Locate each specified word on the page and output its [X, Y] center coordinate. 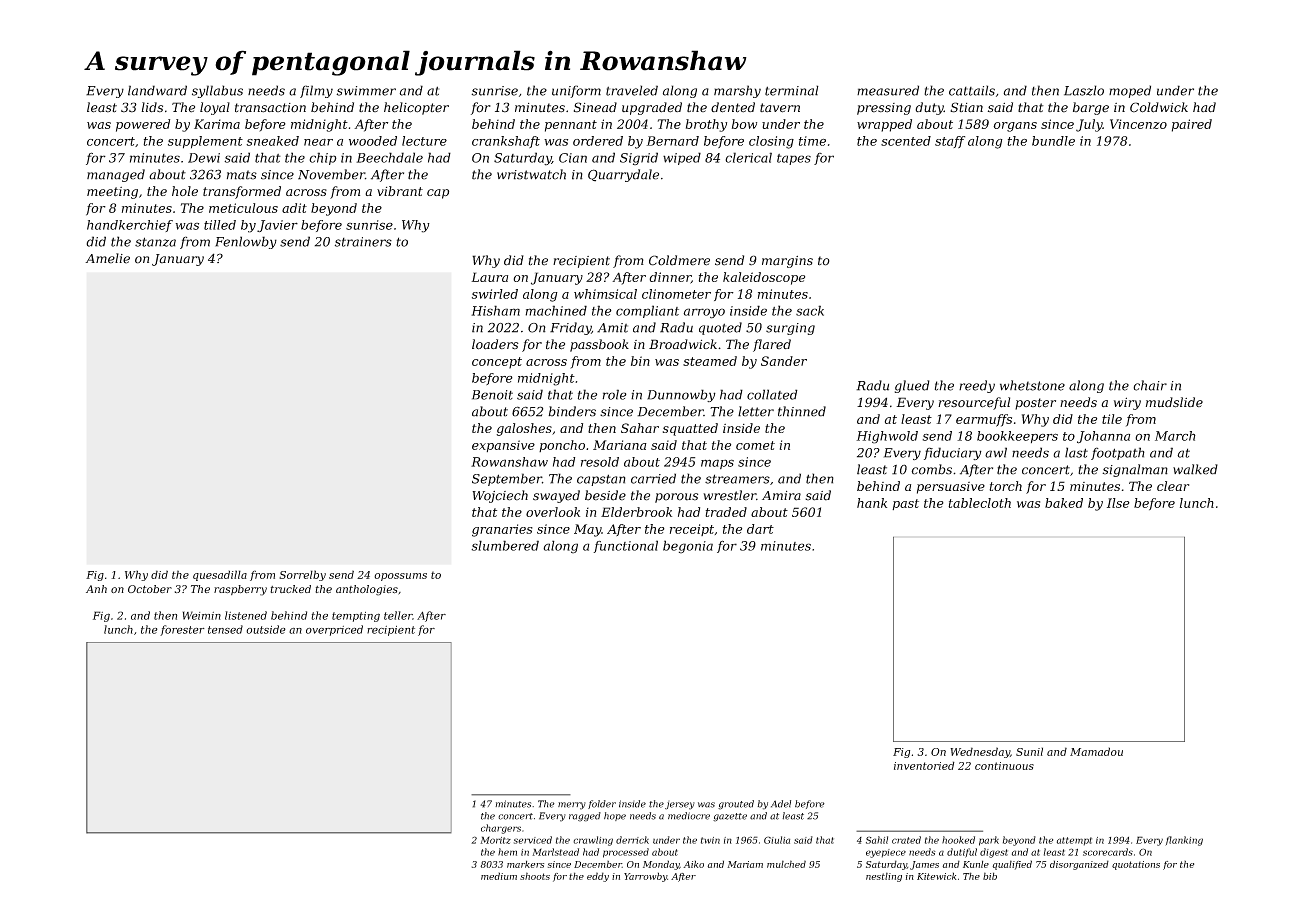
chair [1150, 385]
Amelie [107, 258]
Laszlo [1084, 90]
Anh [96, 589]
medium [499, 876]
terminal [792, 90]
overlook [553, 512]
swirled [495, 294]
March [1175, 436]
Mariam [745, 864]
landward [157, 90]
